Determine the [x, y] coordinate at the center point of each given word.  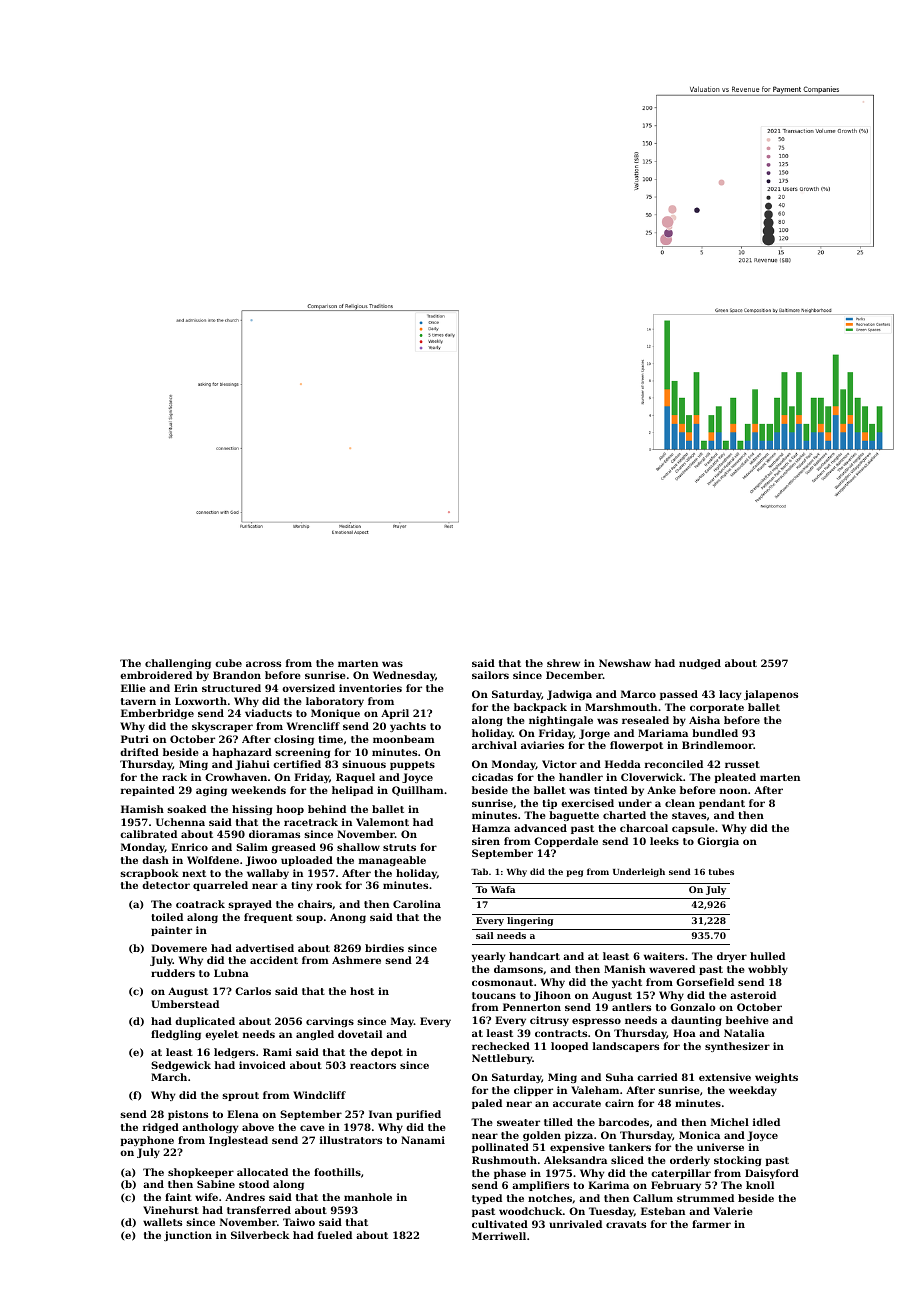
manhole [368, 1197]
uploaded [307, 861]
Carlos [253, 991]
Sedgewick [181, 1066]
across [263, 664]
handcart [534, 956]
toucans [494, 995]
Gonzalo [693, 1007]
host [362, 991]
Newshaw [625, 663]
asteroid [753, 995]
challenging [178, 664]
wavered [672, 969]
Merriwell [499, 1236]
